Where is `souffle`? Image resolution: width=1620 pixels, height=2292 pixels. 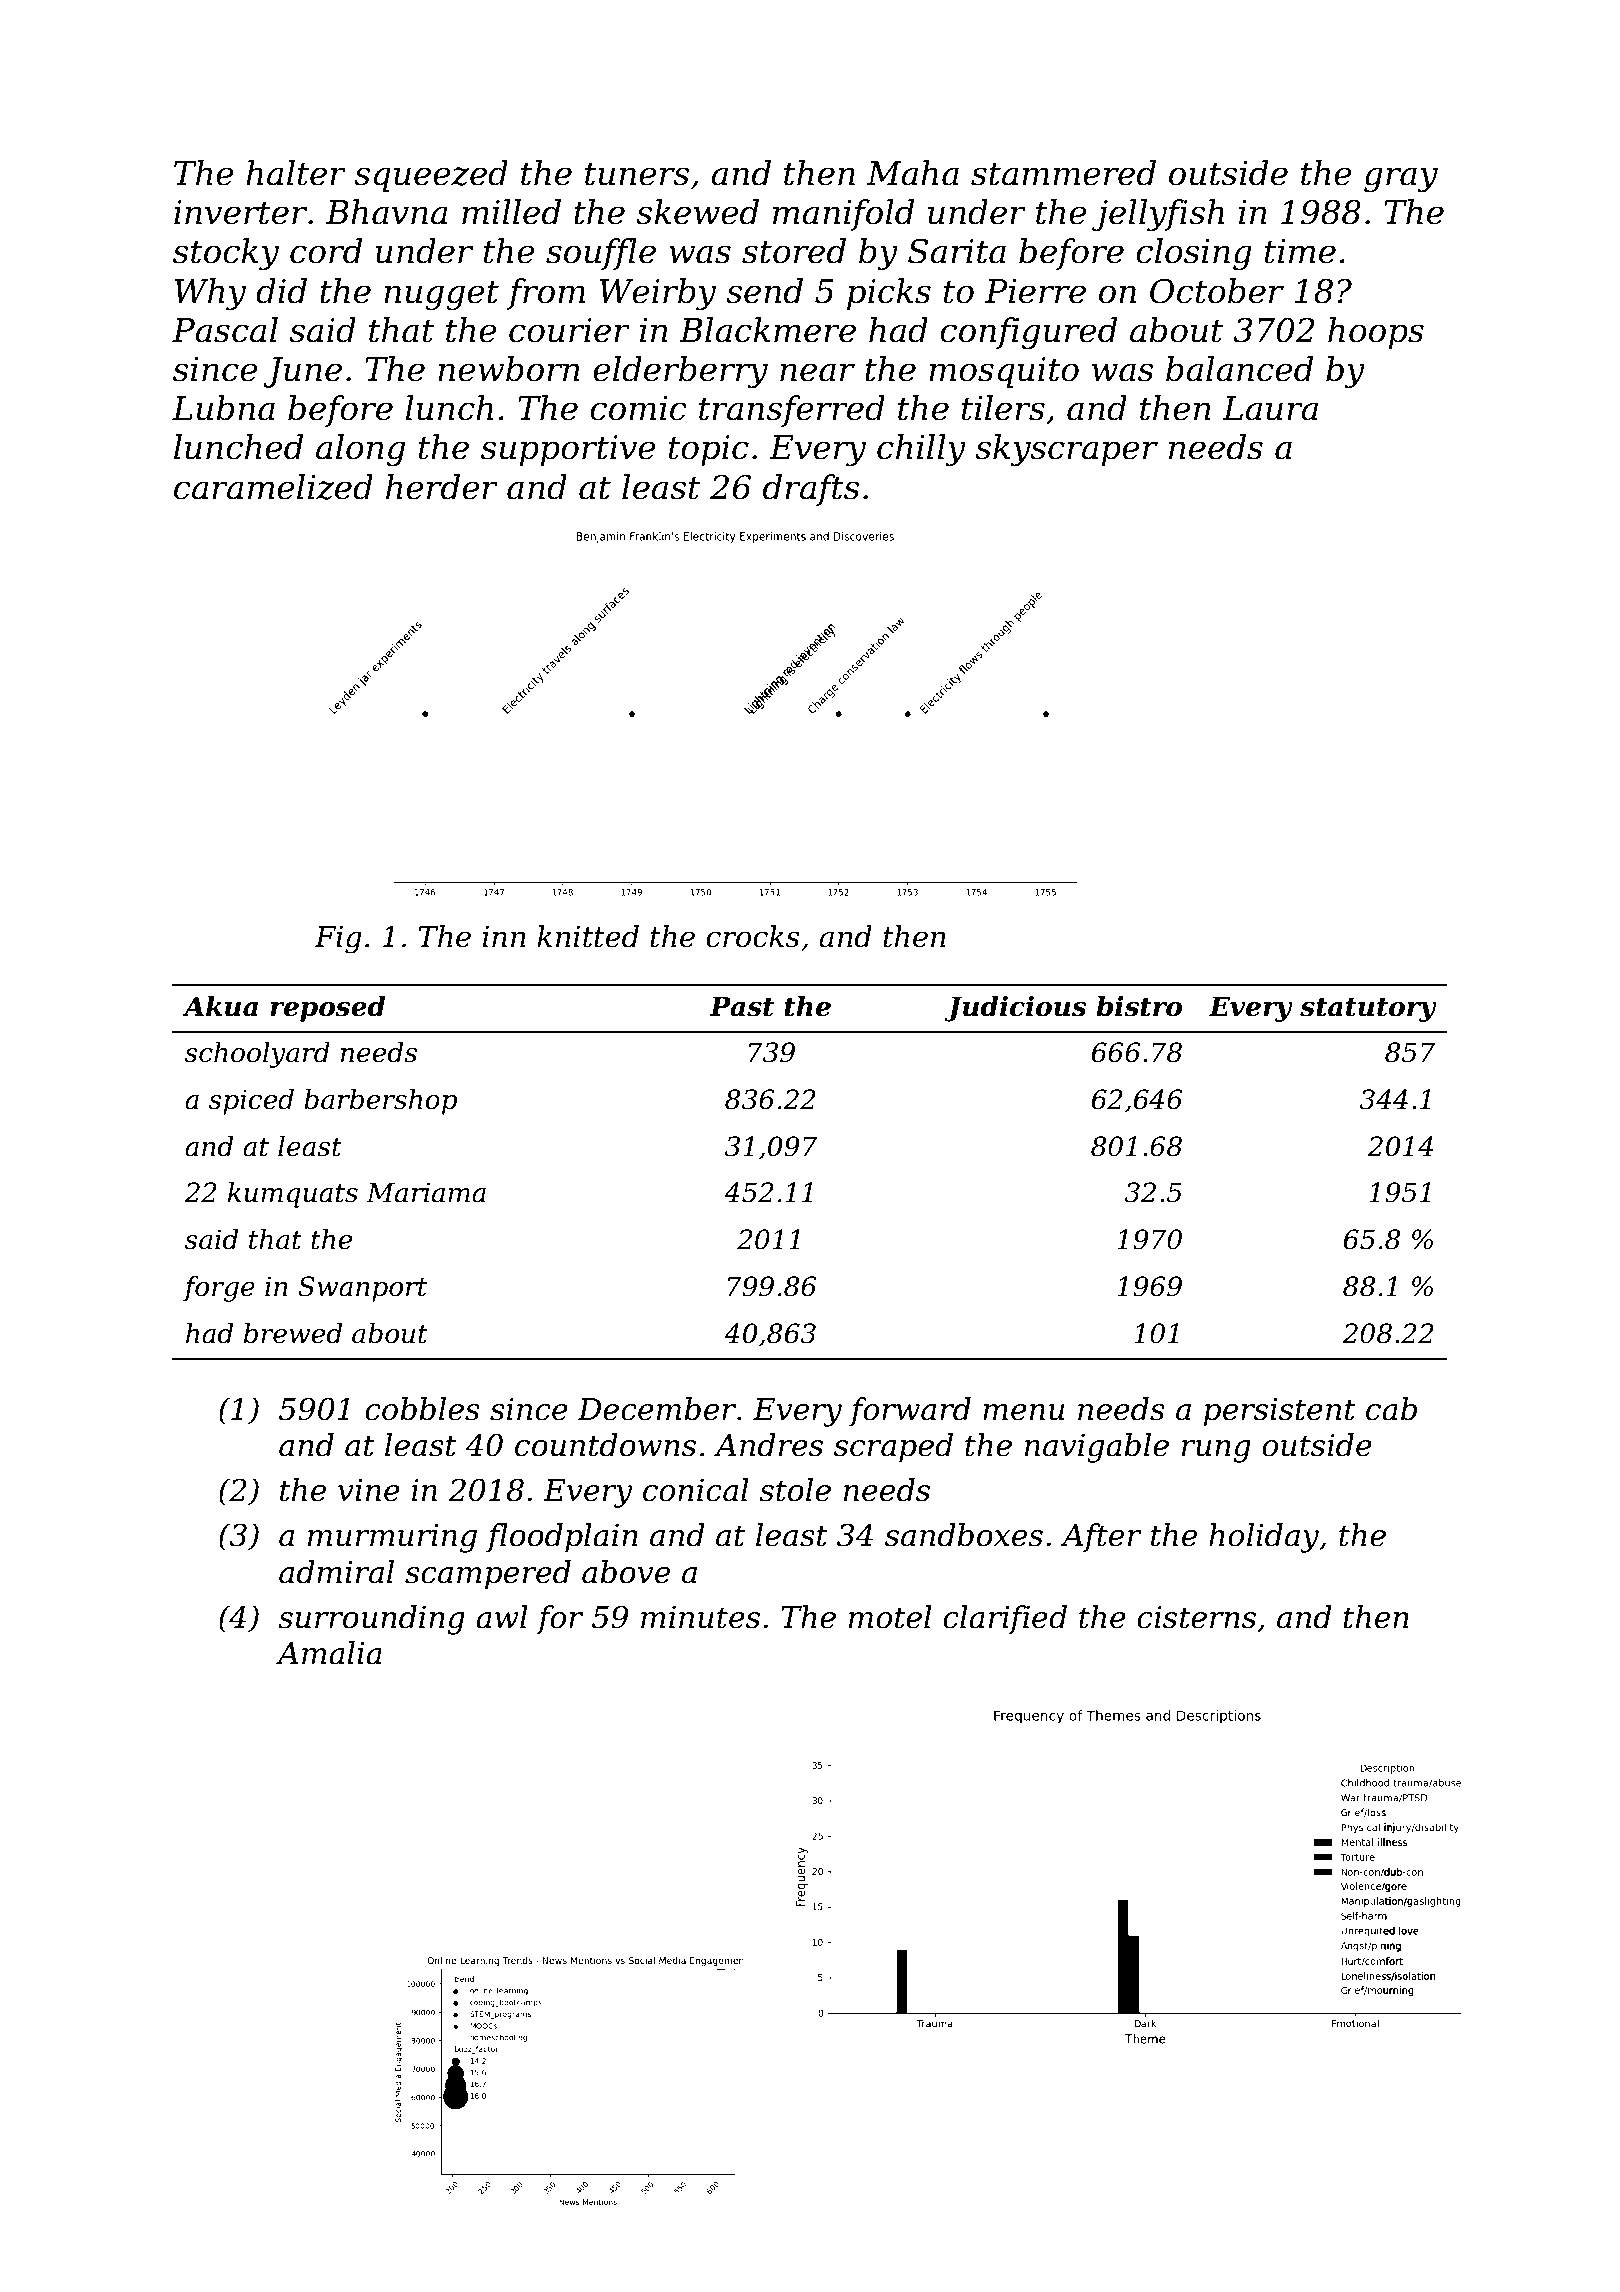 souffle is located at coordinates (601, 254).
